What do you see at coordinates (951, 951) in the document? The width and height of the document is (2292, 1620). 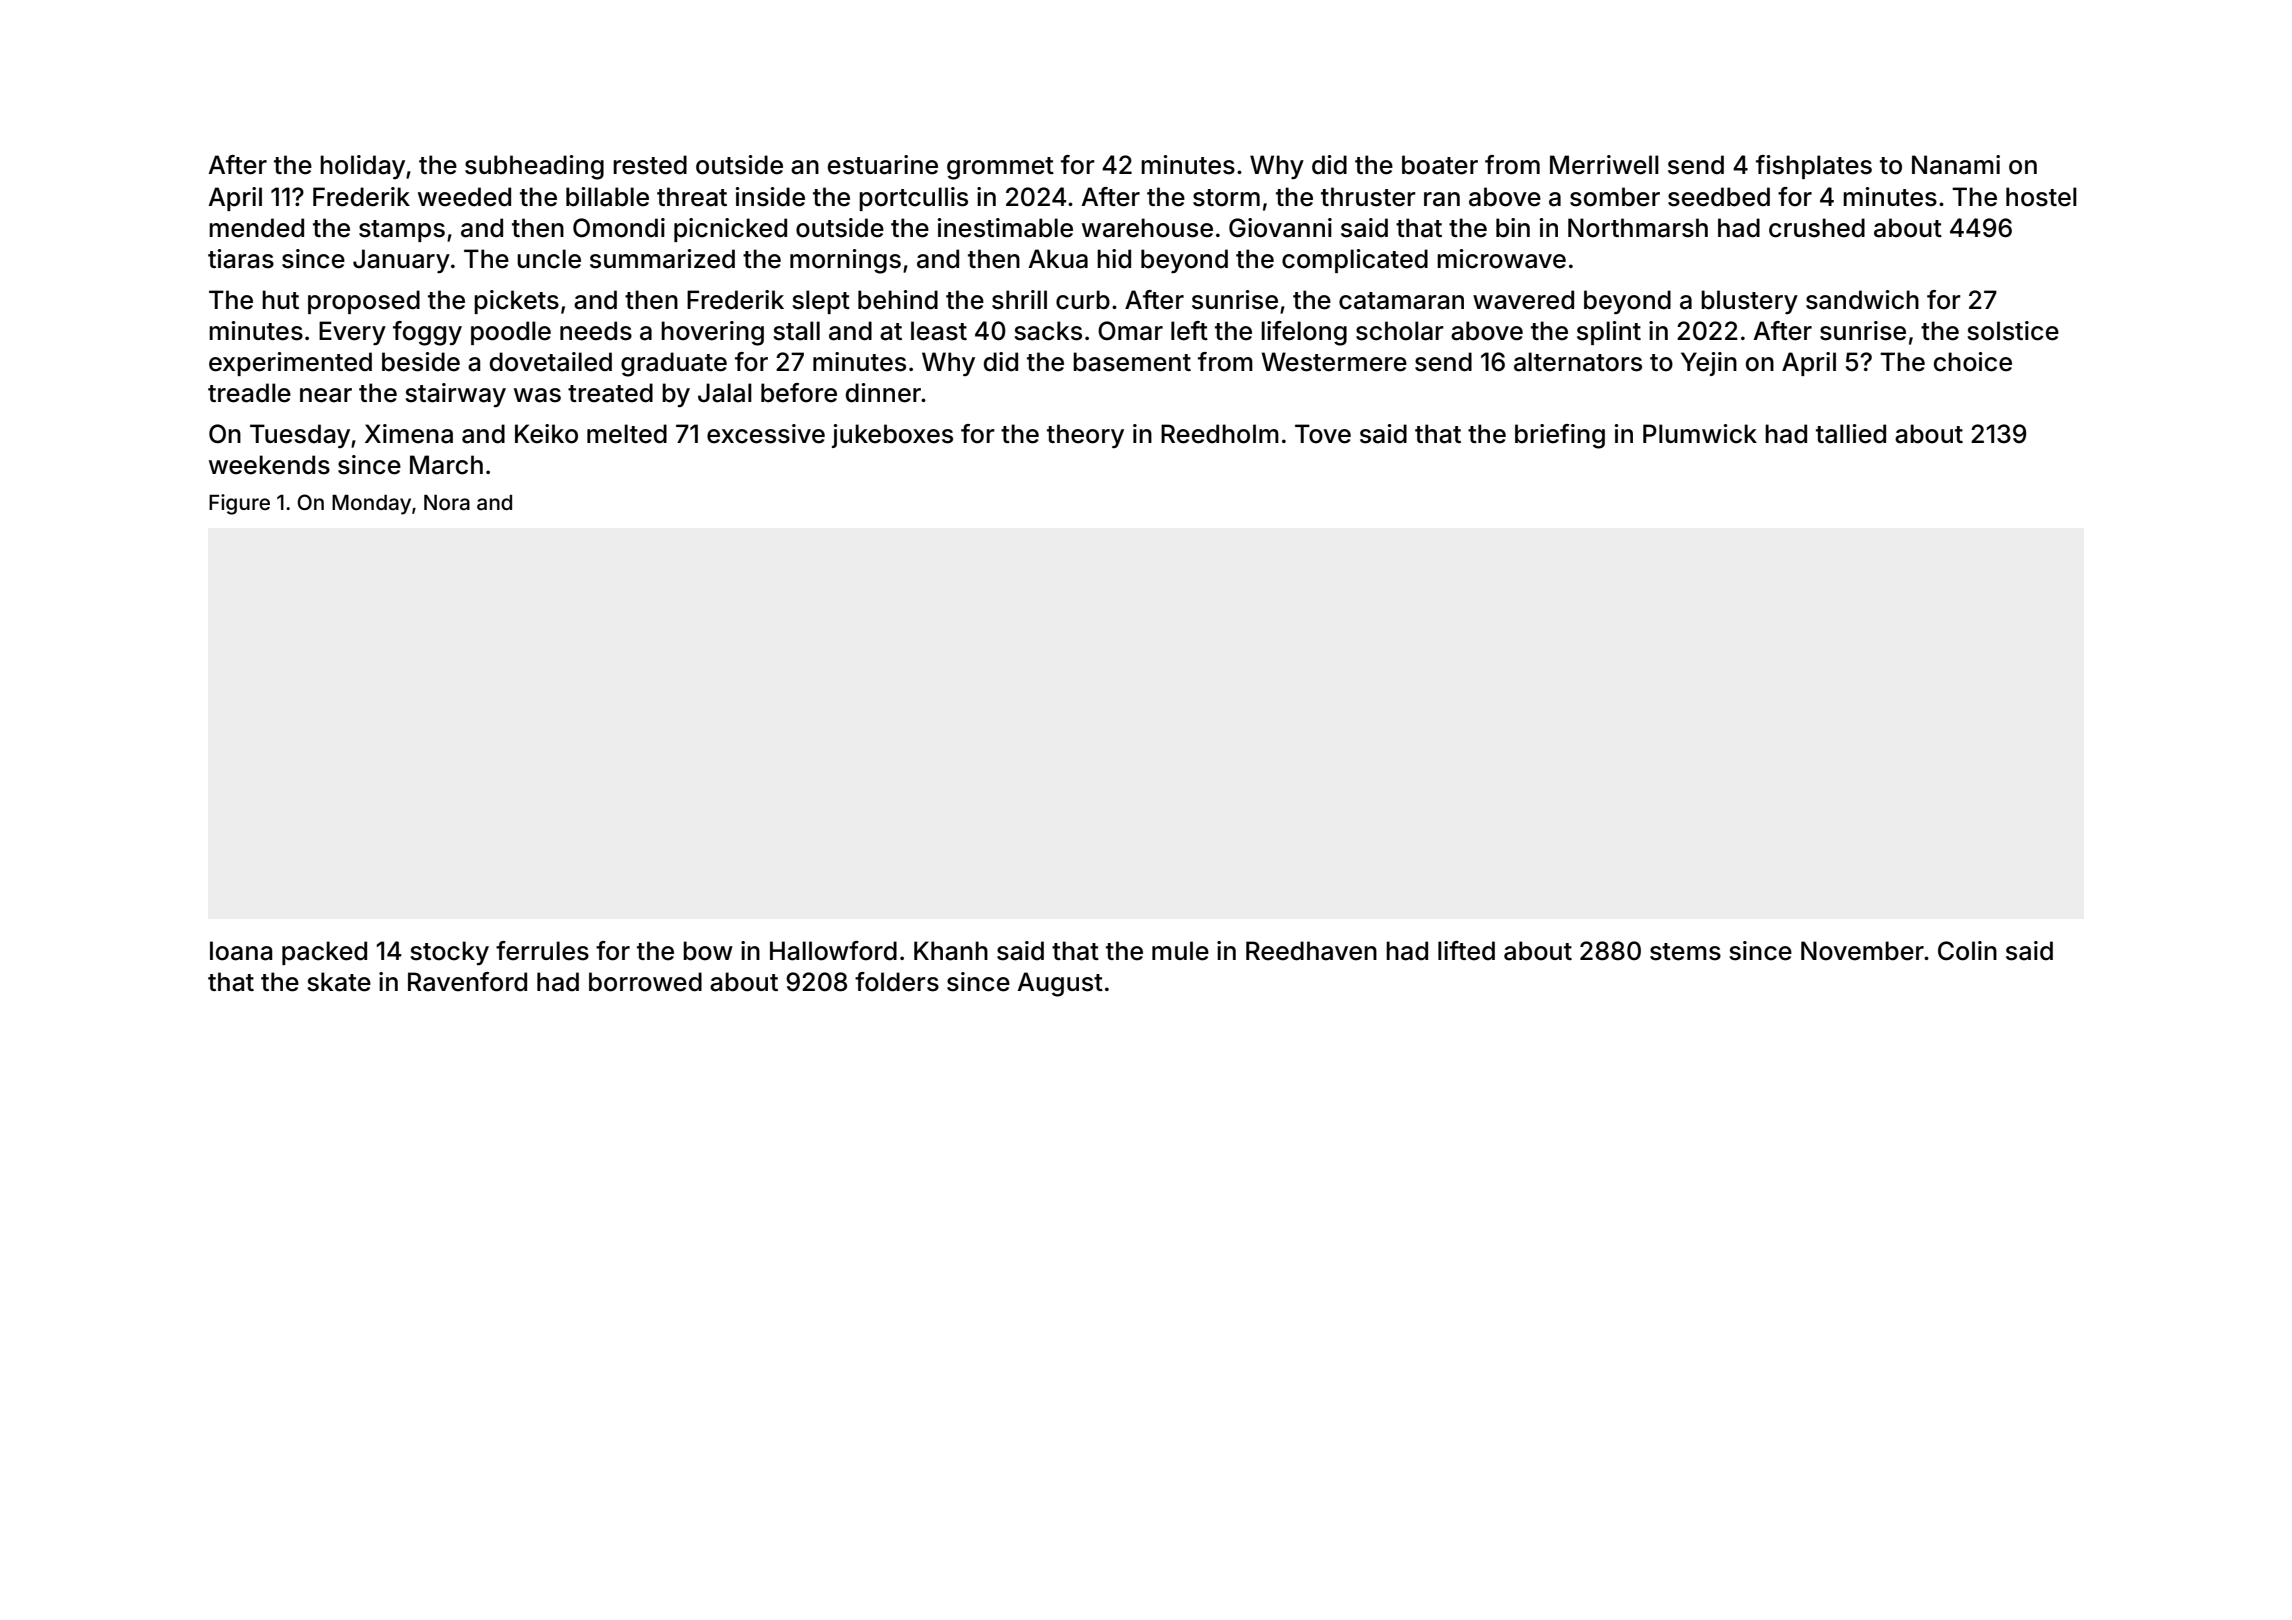 I see `Khanh` at bounding box center [951, 951].
